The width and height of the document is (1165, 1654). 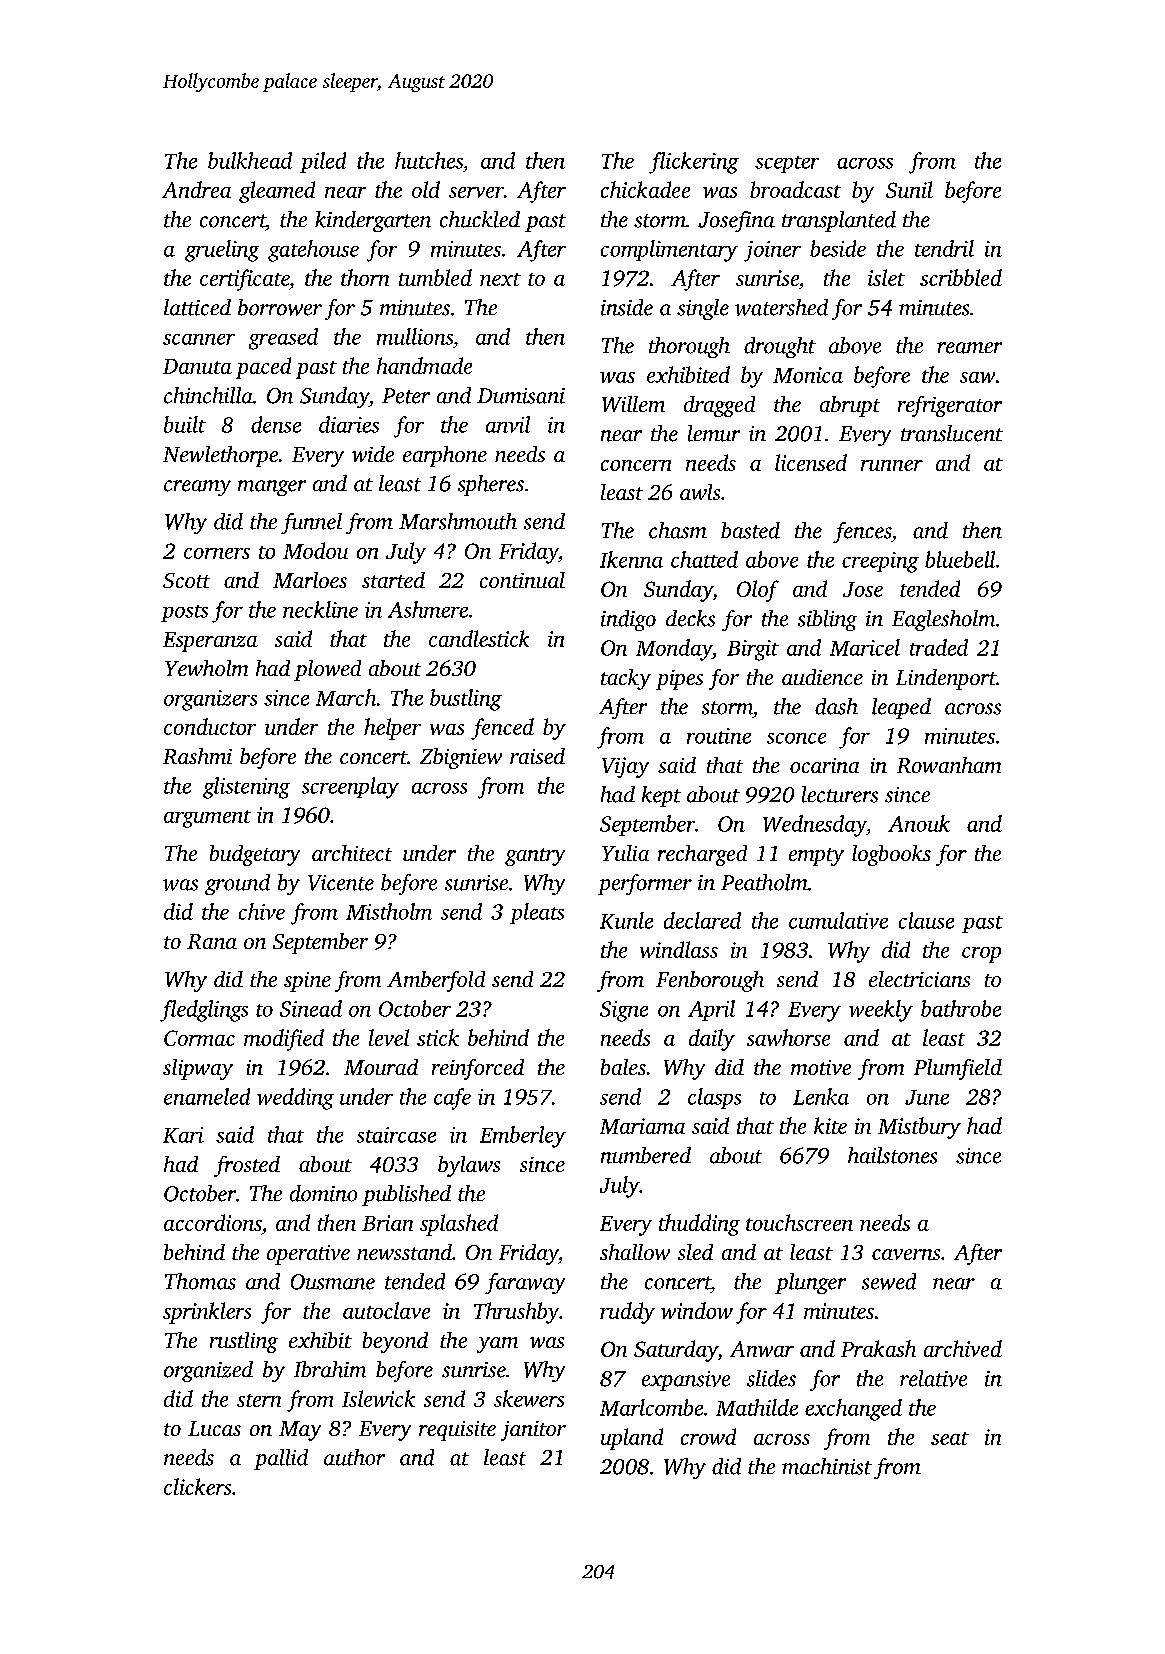 I want to click on clasps, so click(x=714, y=1098).
